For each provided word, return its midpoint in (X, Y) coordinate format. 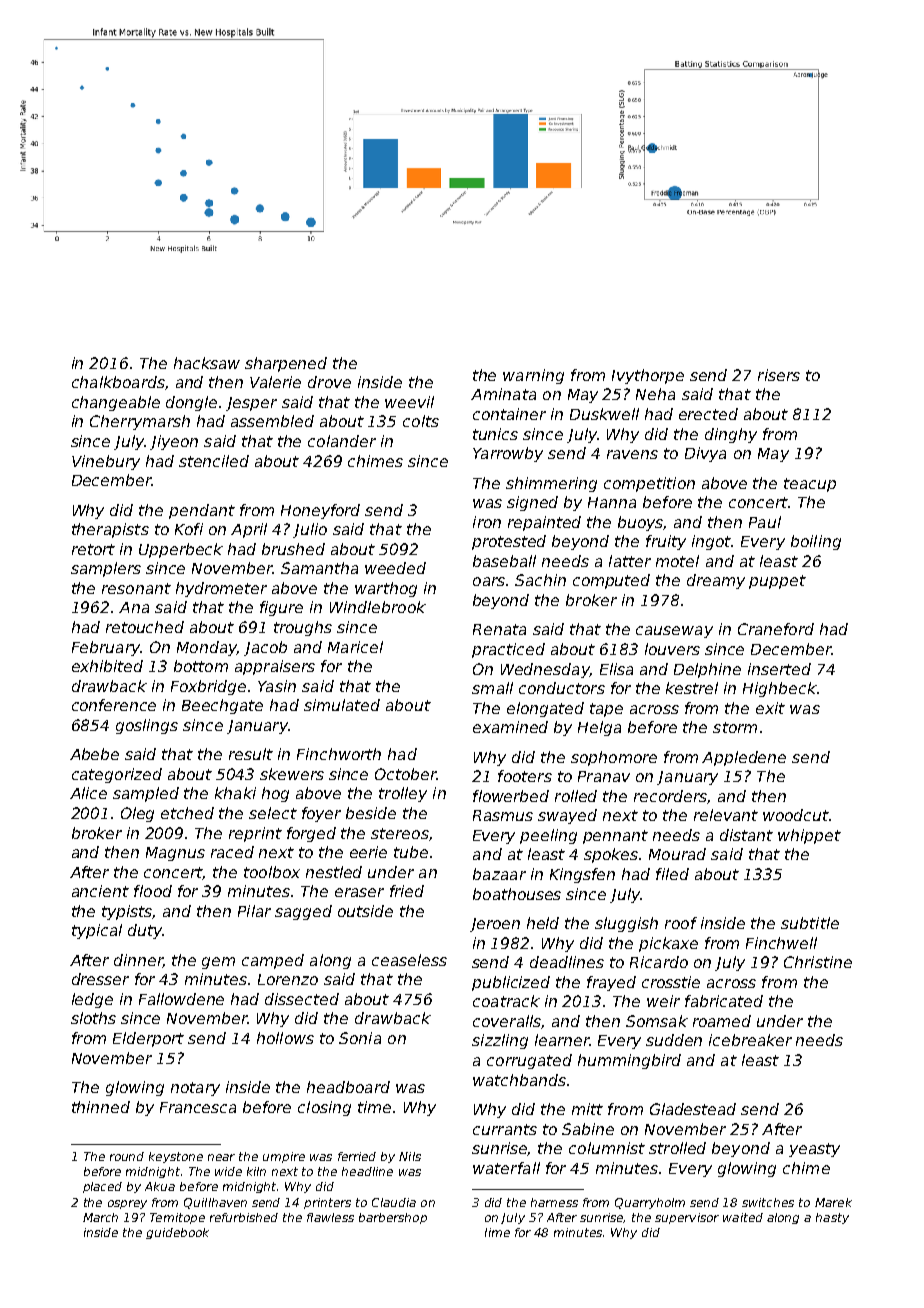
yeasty (814, 1150)
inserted (779, 669)
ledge (92, 1000)
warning (533, 376)
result (251, 754)
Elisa (616, 669)
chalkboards (118, 382)
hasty (832, 1218)
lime (497, 1232)
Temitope (177, 1218)
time (374, 1107)
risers (779, 375)
